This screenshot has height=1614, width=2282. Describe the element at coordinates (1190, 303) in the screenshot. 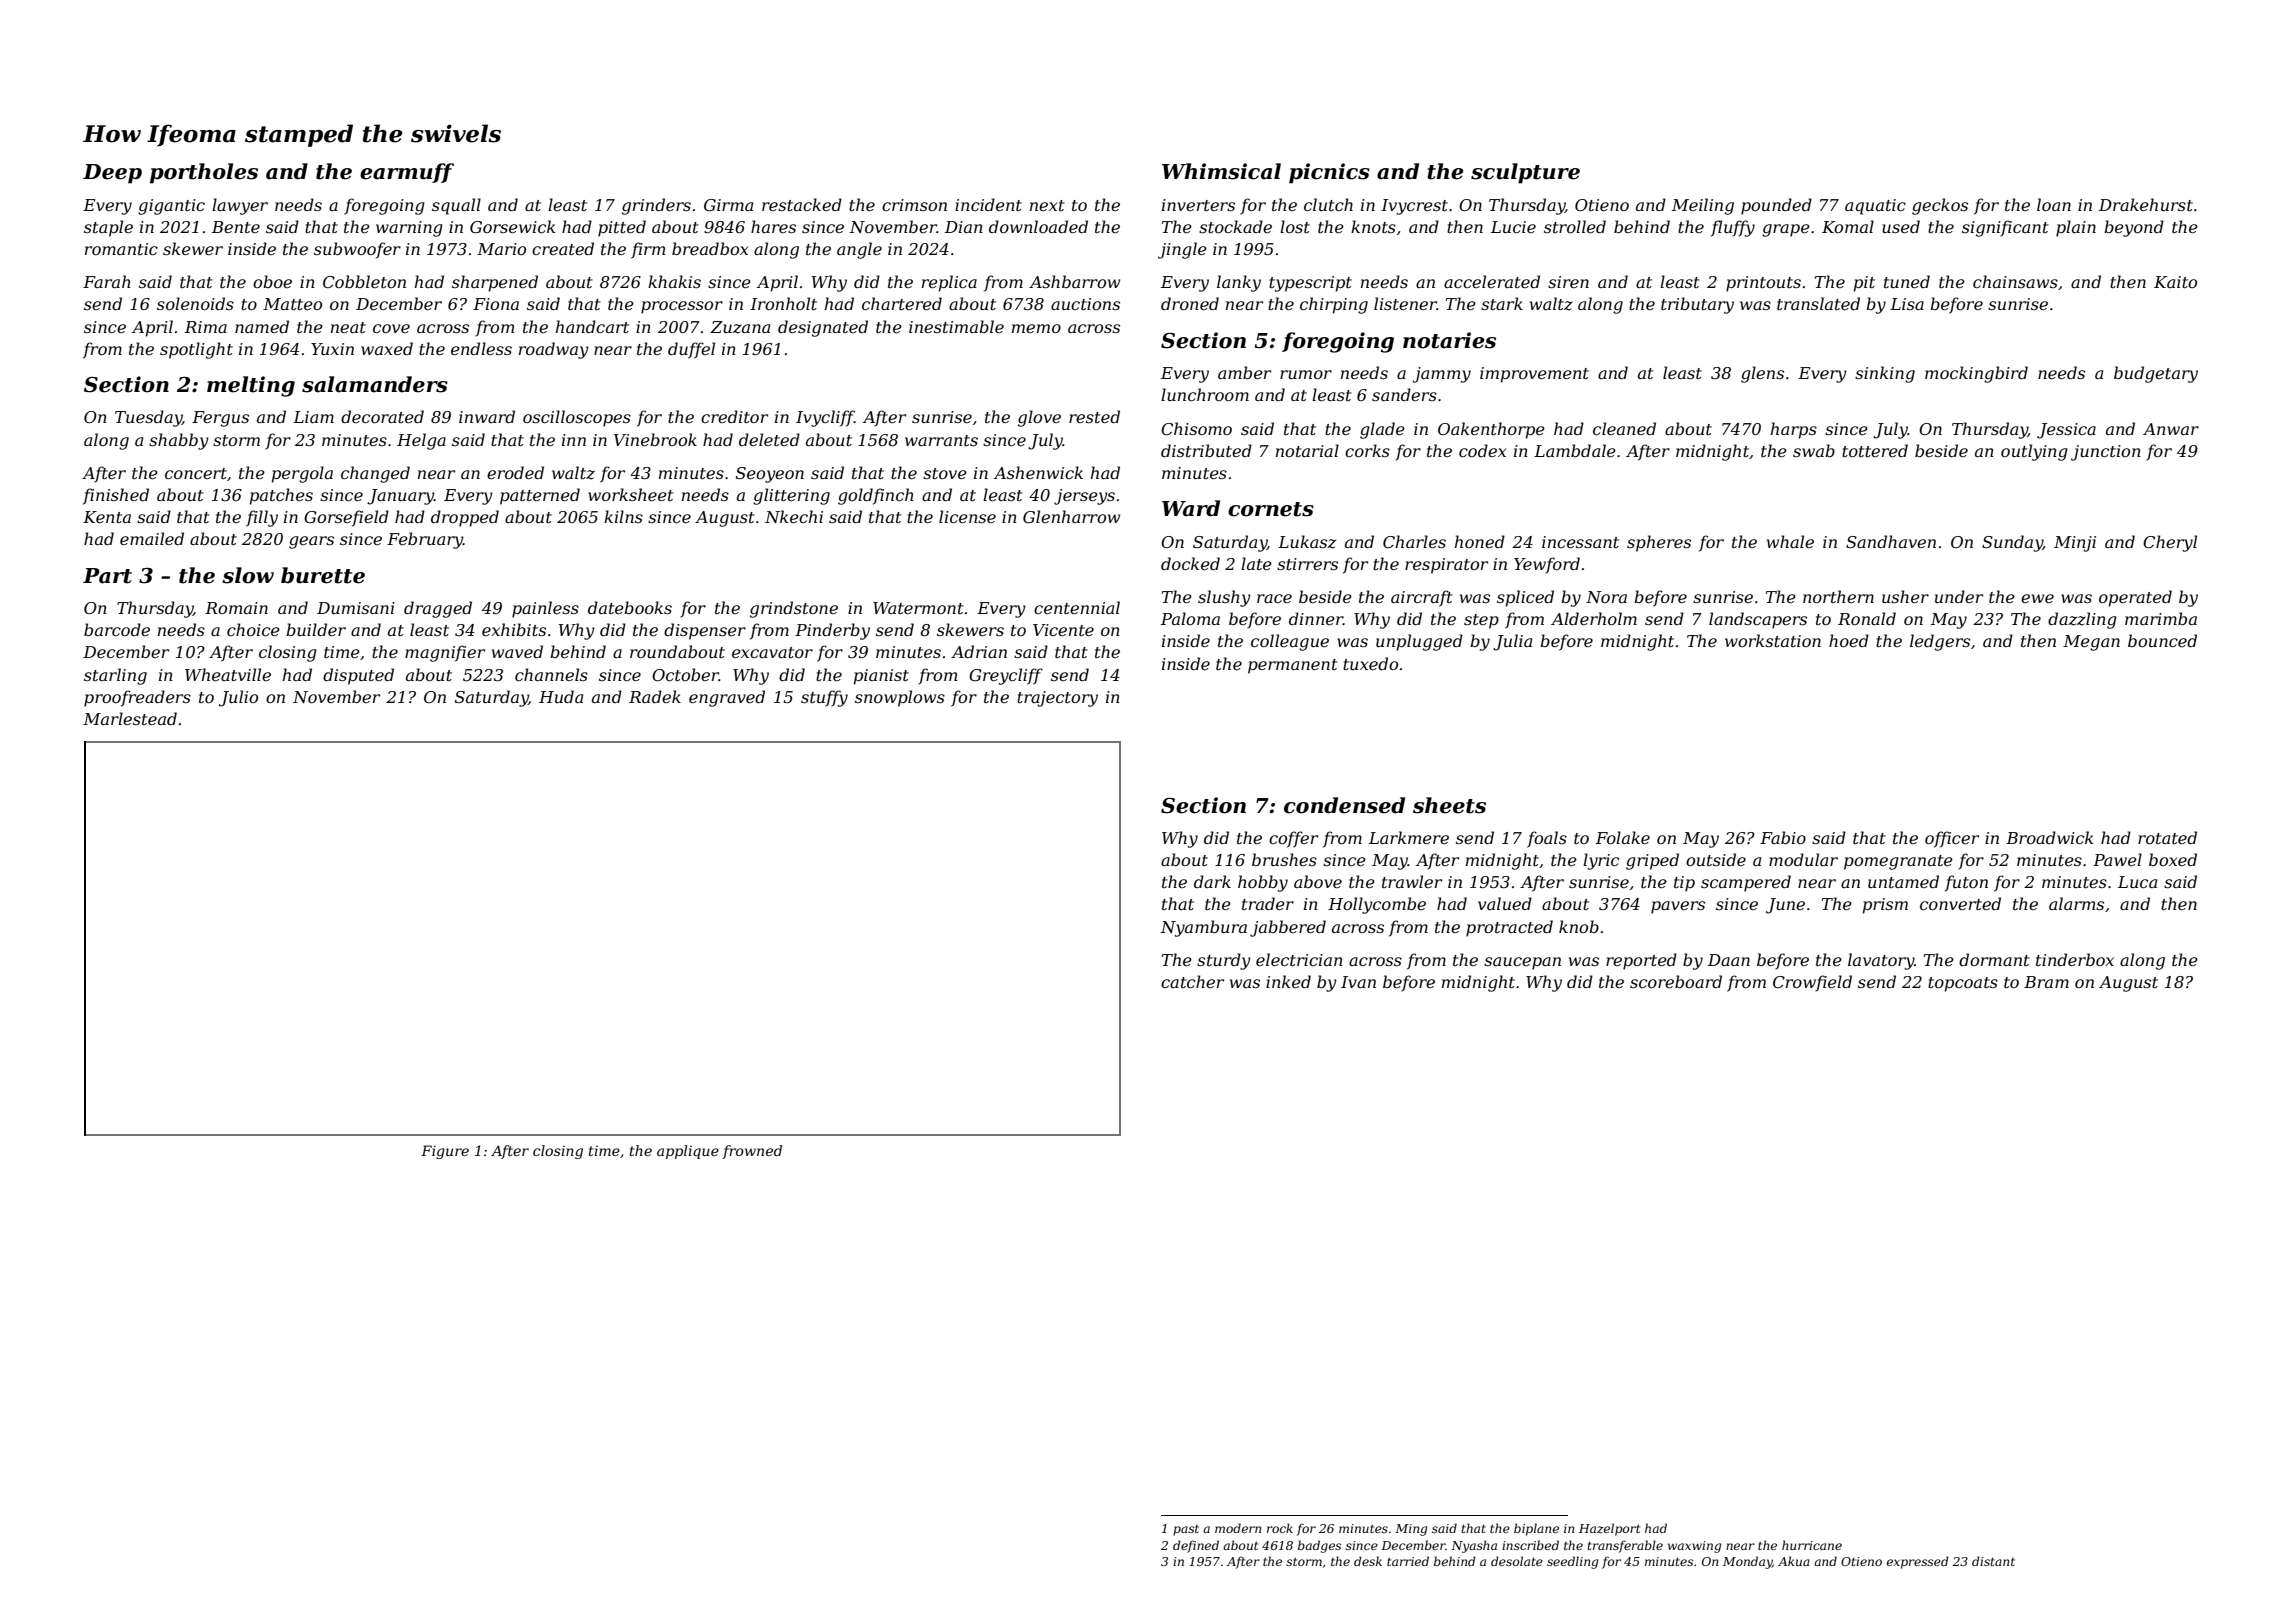

I see `droned` at that location.
